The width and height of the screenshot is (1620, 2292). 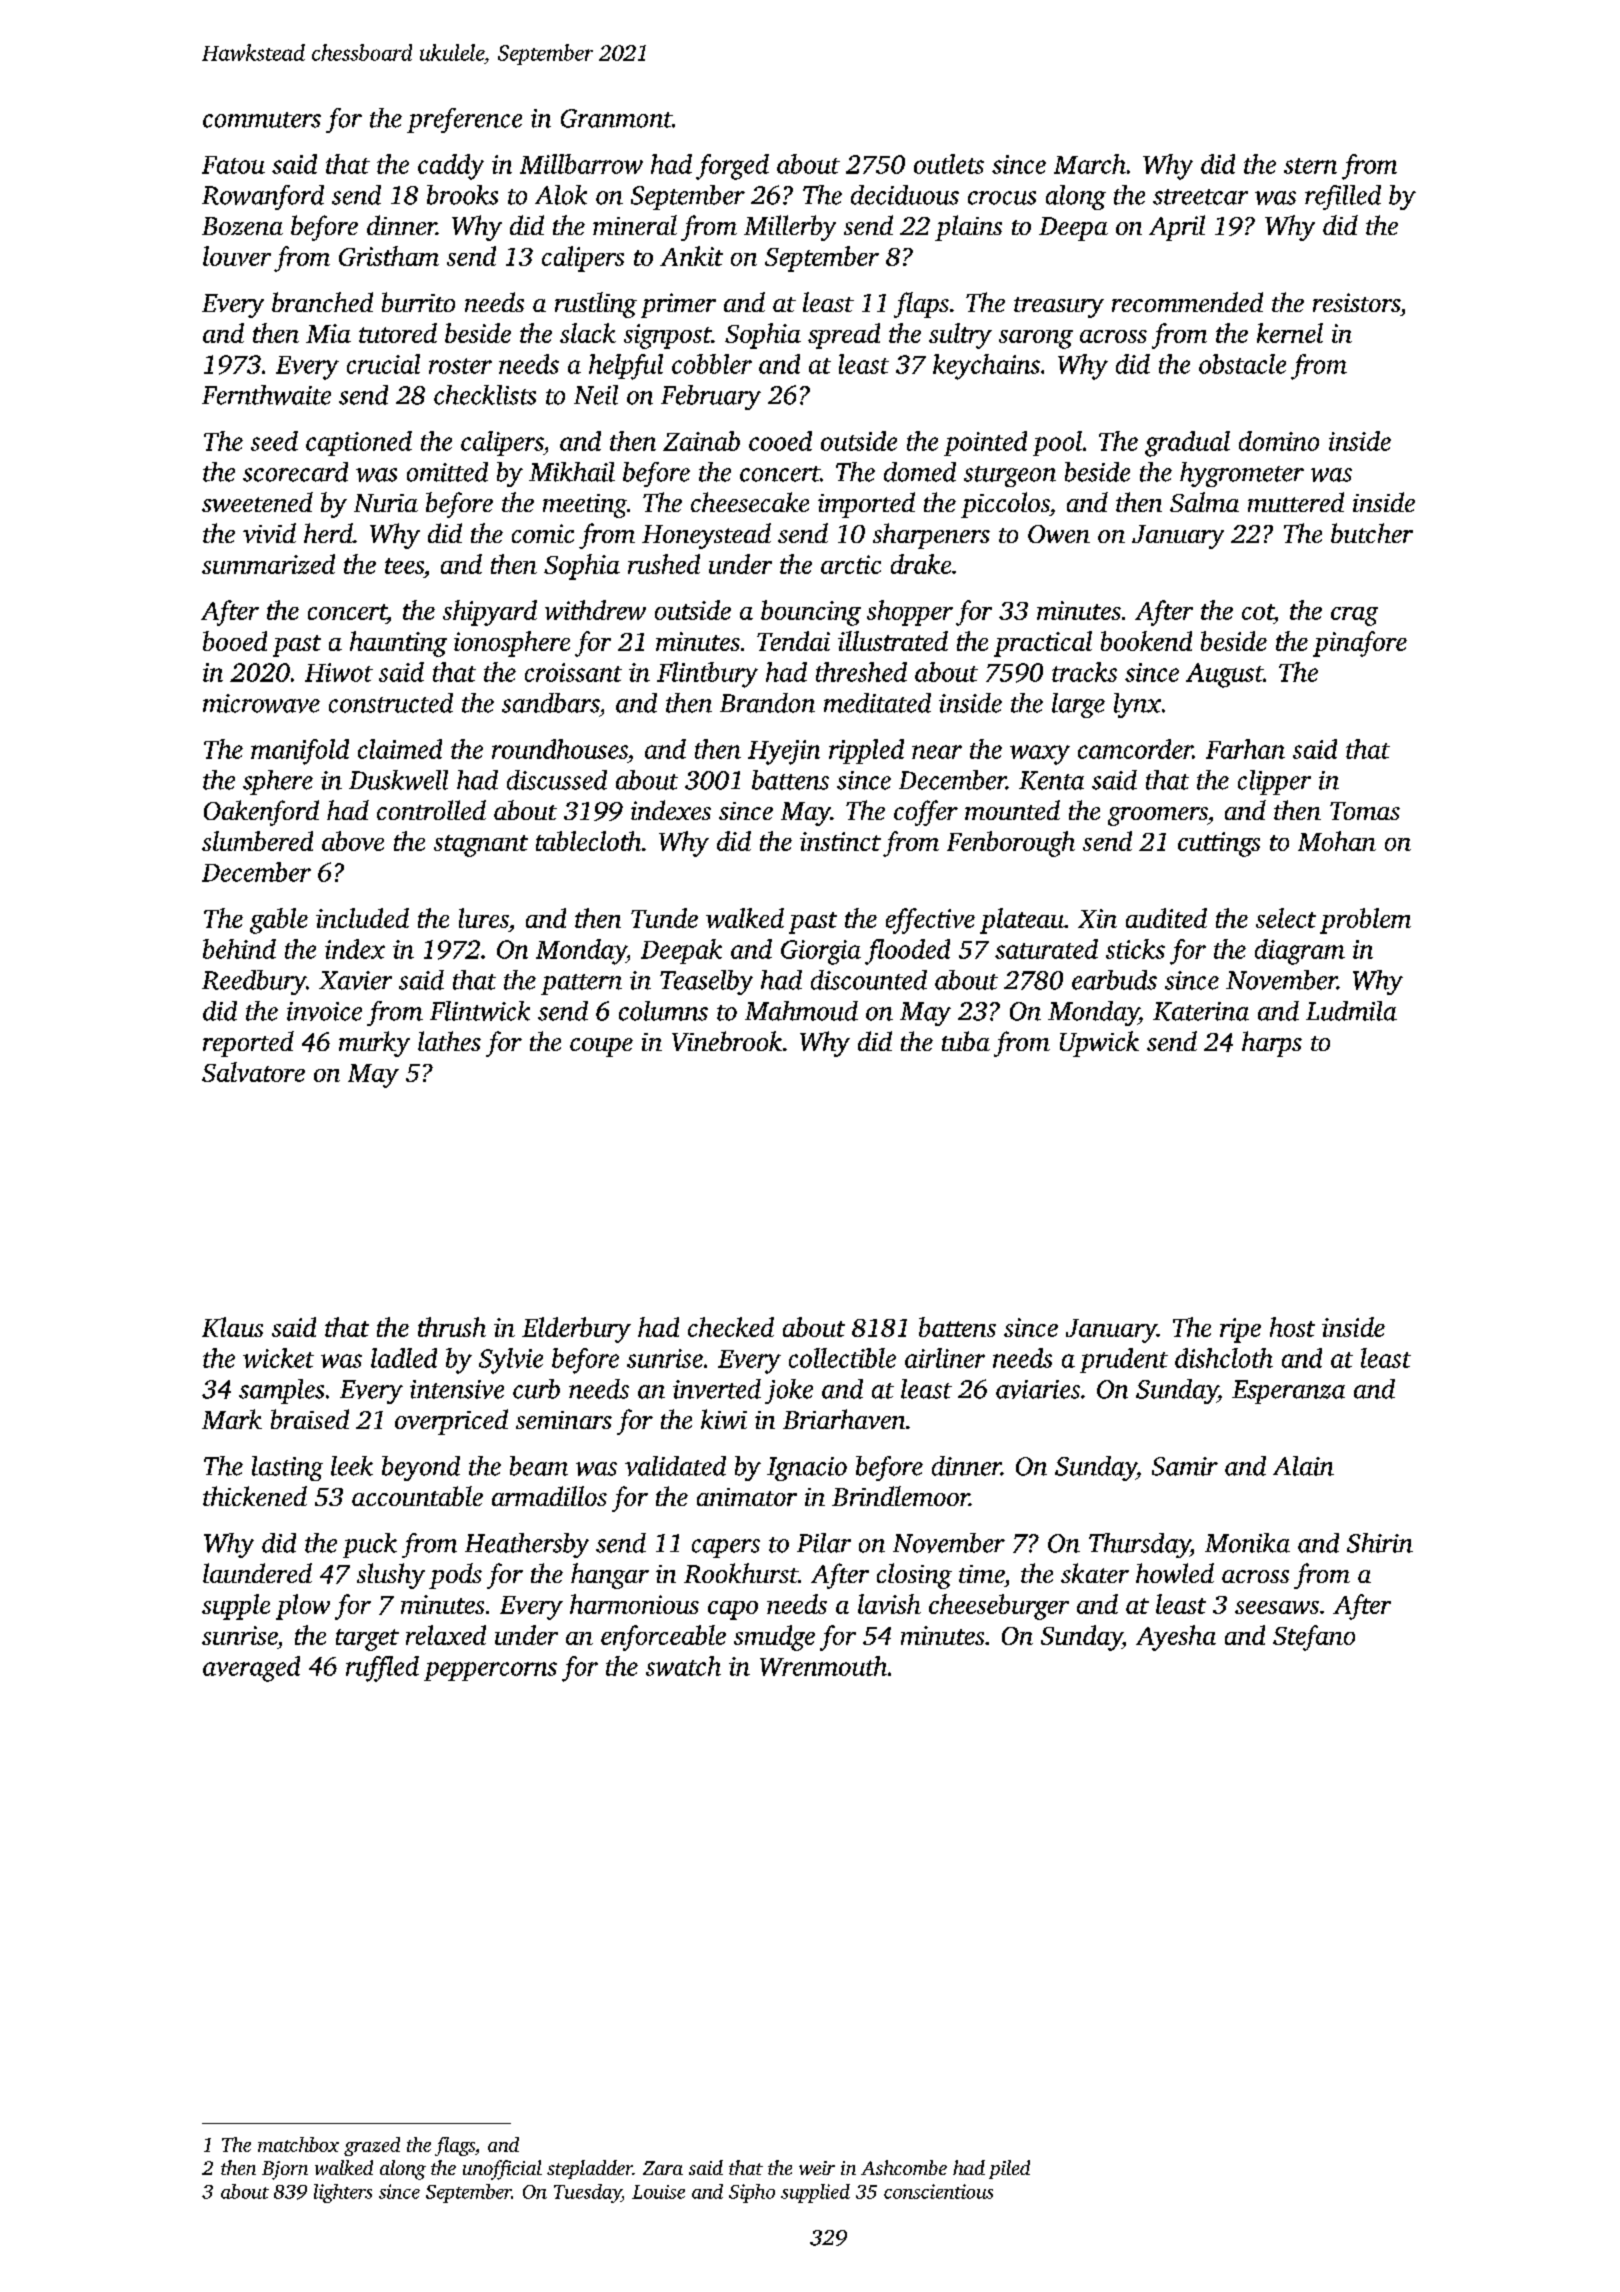 I want to click on Rowanford, so click(x=263, y=197).
